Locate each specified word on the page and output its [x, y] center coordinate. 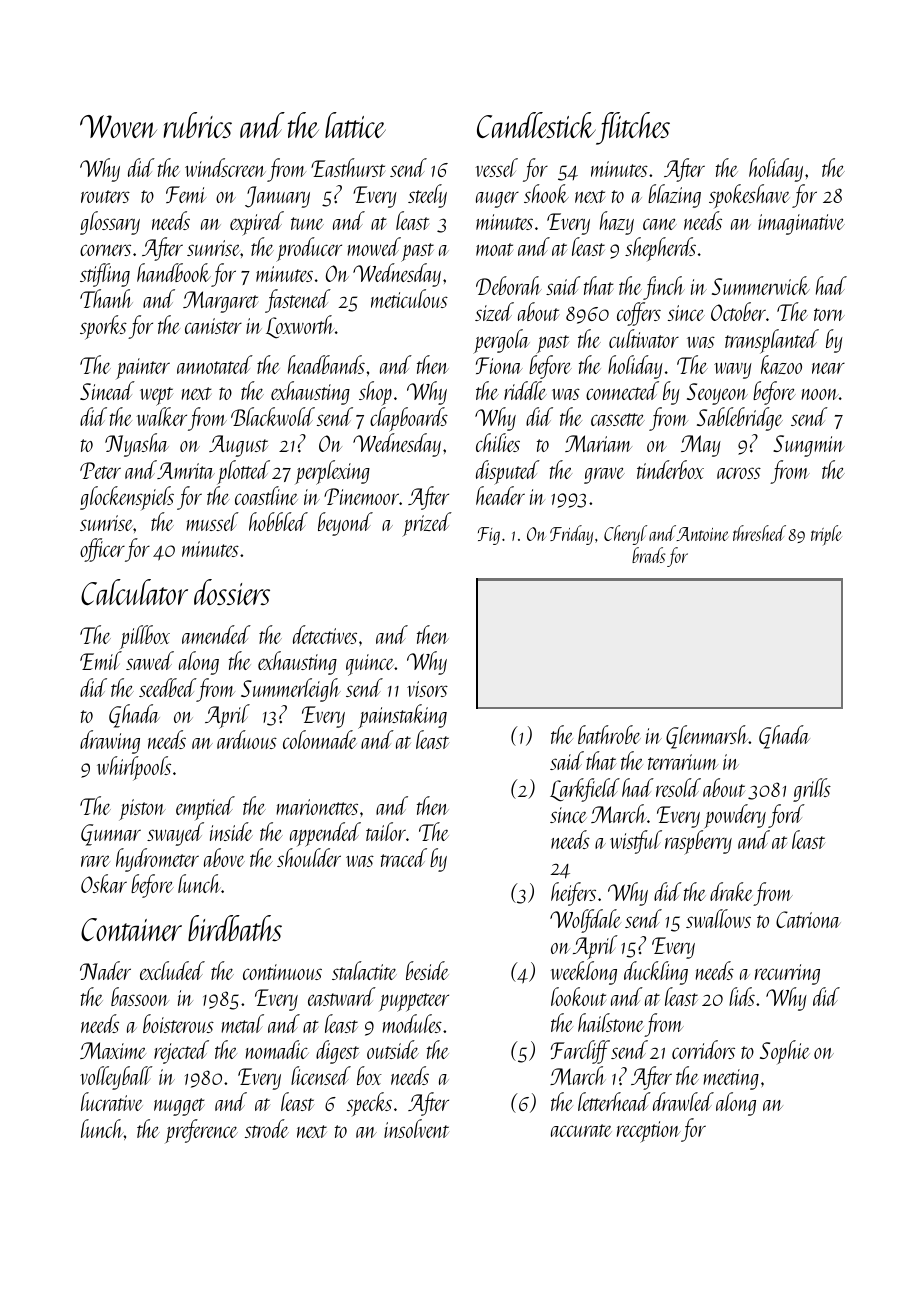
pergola [501, 341]
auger [497, 199]
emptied [205, 808]
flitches [633, 128]
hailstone [611, 1022]
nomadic [277, 1049]
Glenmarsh [707, 737]
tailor [386, 831]
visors [427, 689]
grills [812, 790]
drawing [110, 742]
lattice [355, 125]
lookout [579, 996]
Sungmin [809, 446]
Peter [100, 470]
